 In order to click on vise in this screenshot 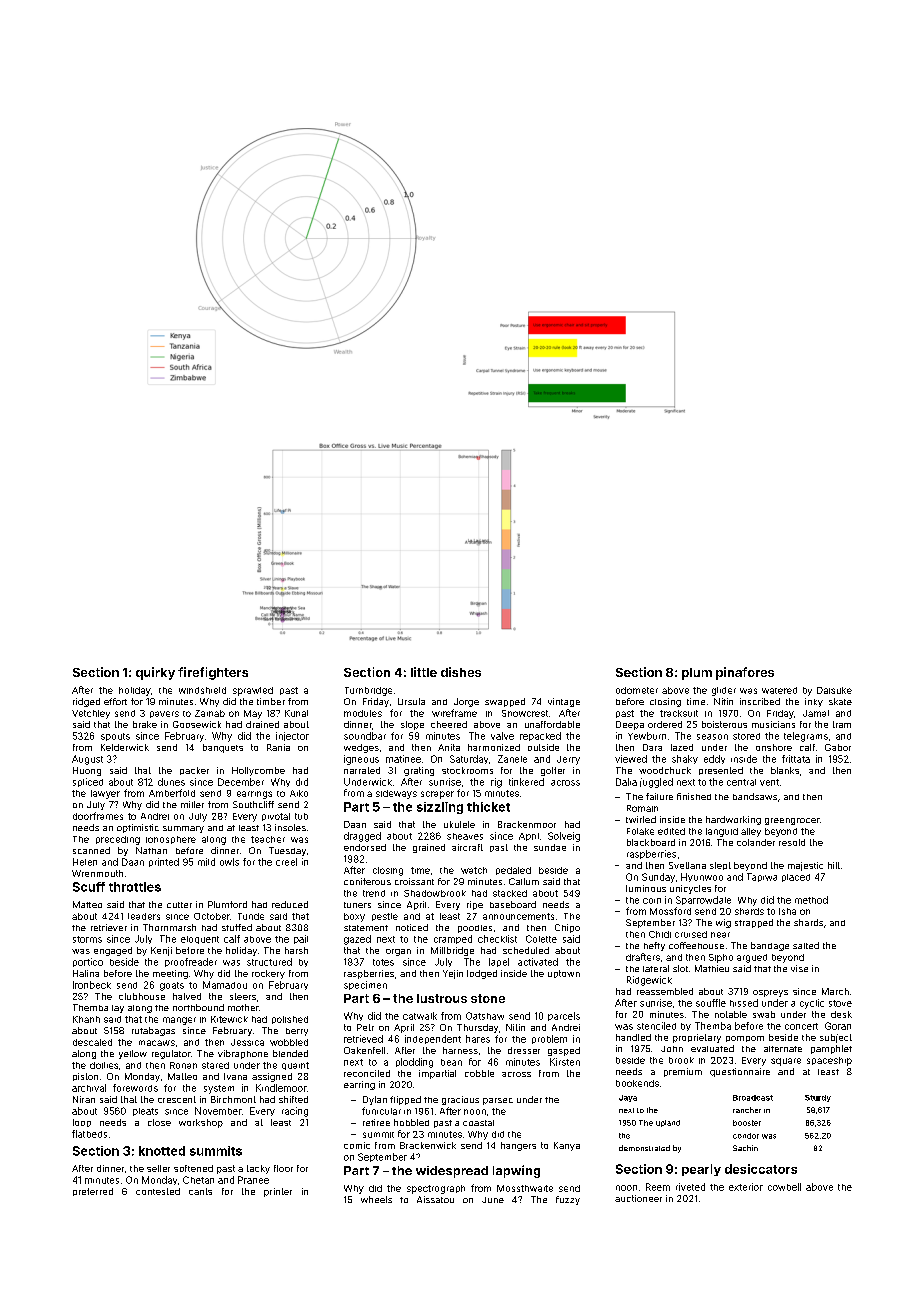, I will do `click(799, 968)`.
